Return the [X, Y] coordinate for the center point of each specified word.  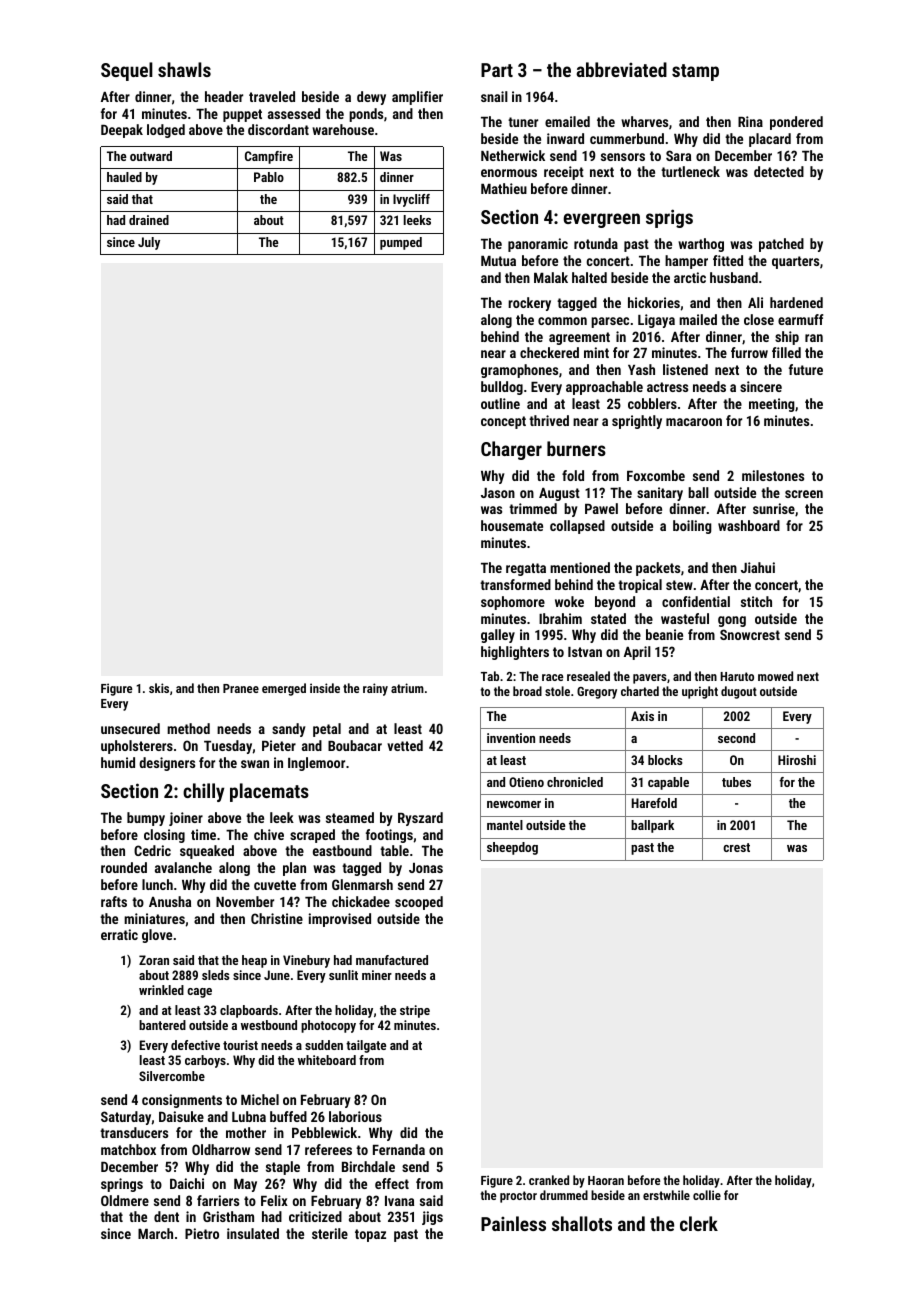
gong [732, 621]
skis [159, 688]
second [736, 738]
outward [151, 156]
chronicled [575, 782]
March [155, 1233]
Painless [513, 1223]
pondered [796, 123]
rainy [375, 689]
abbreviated [621, 69]
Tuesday [228, 747]
